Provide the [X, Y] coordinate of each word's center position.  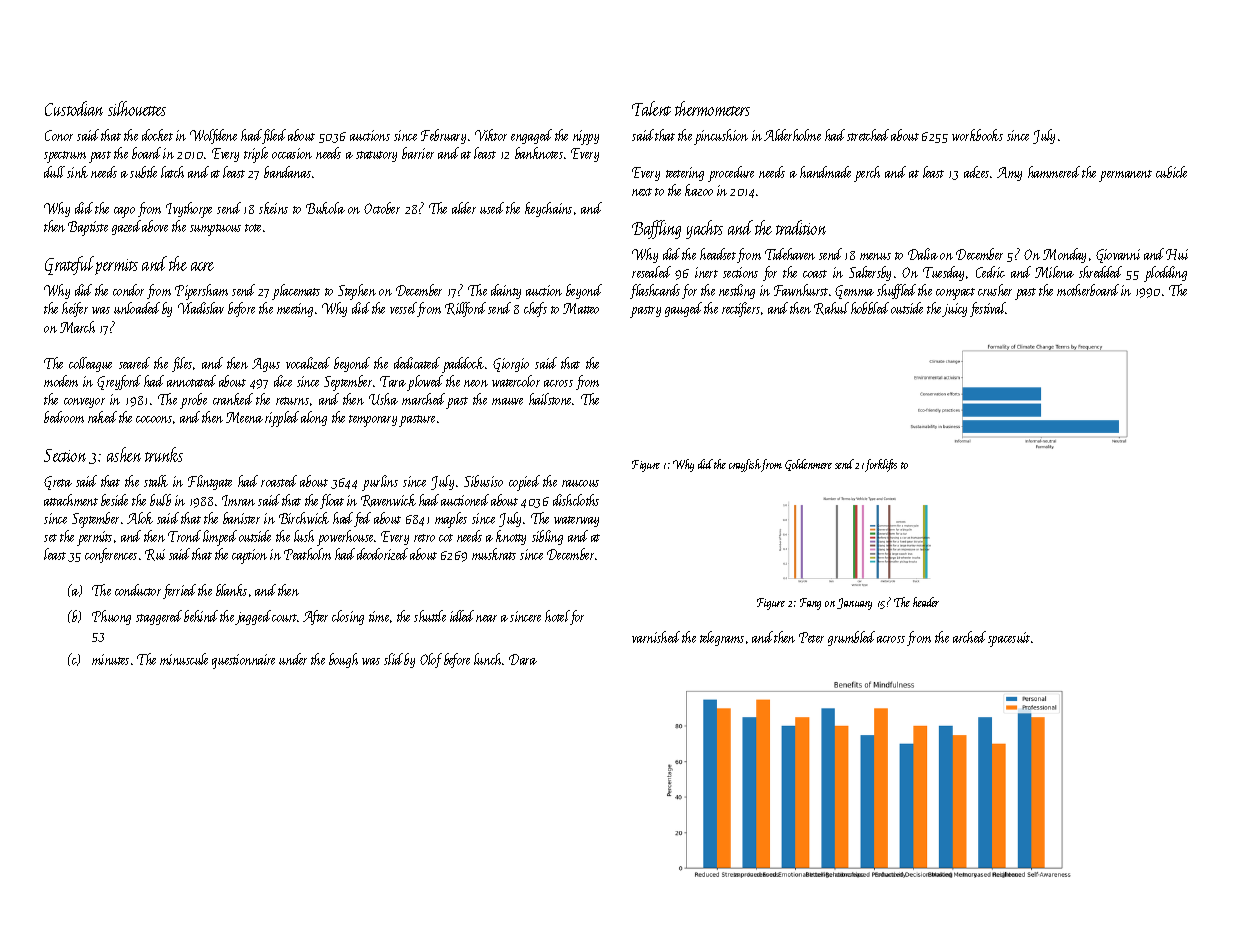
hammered [1054, 172]
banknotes [539, 153]
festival [988, 309]
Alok [140, 518]
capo [124, 212]
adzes [976, 172]
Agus [266, 365]
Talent [651, 108]
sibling [547, 537]
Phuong [111, 617]
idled [462, 616]
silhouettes [137, 108]
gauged [683, 309]
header [926, 602]
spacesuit [1009, 639]
